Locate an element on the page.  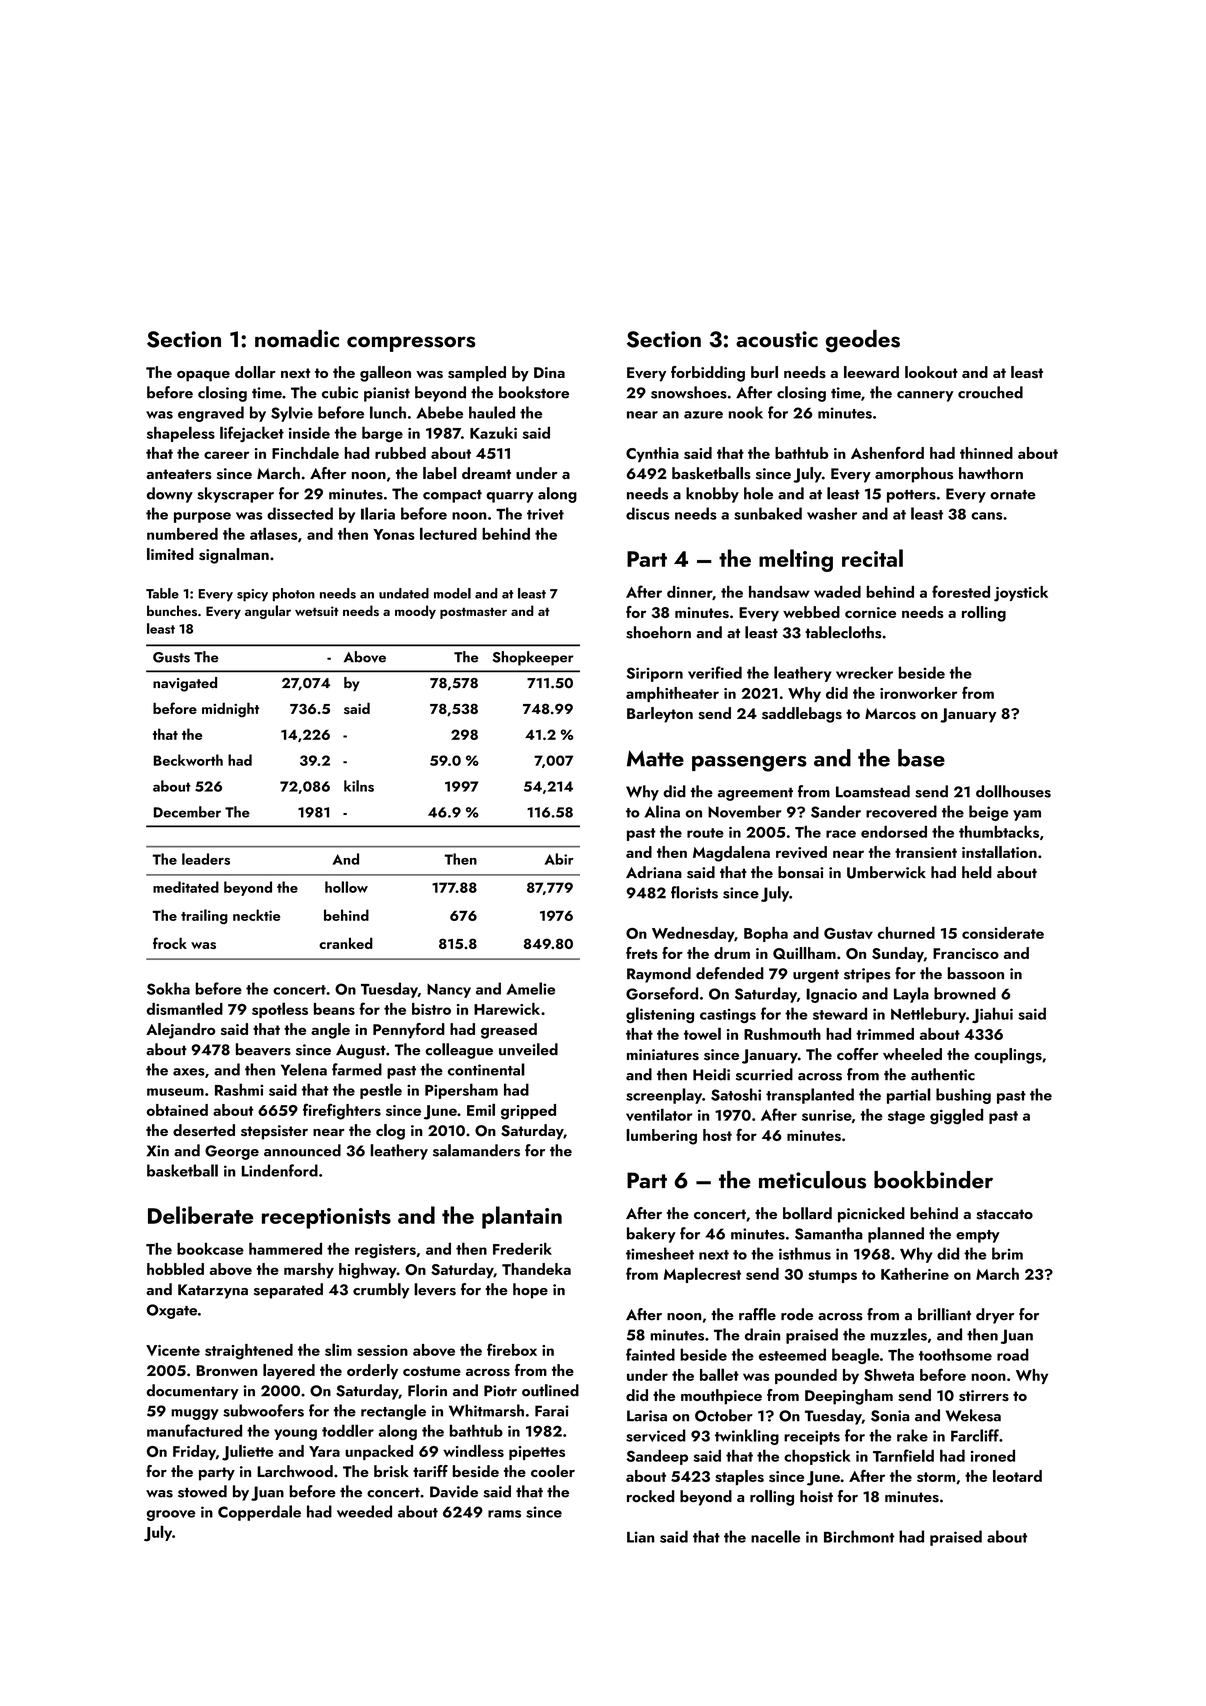
Abir is located at coordinates (559, 859).
